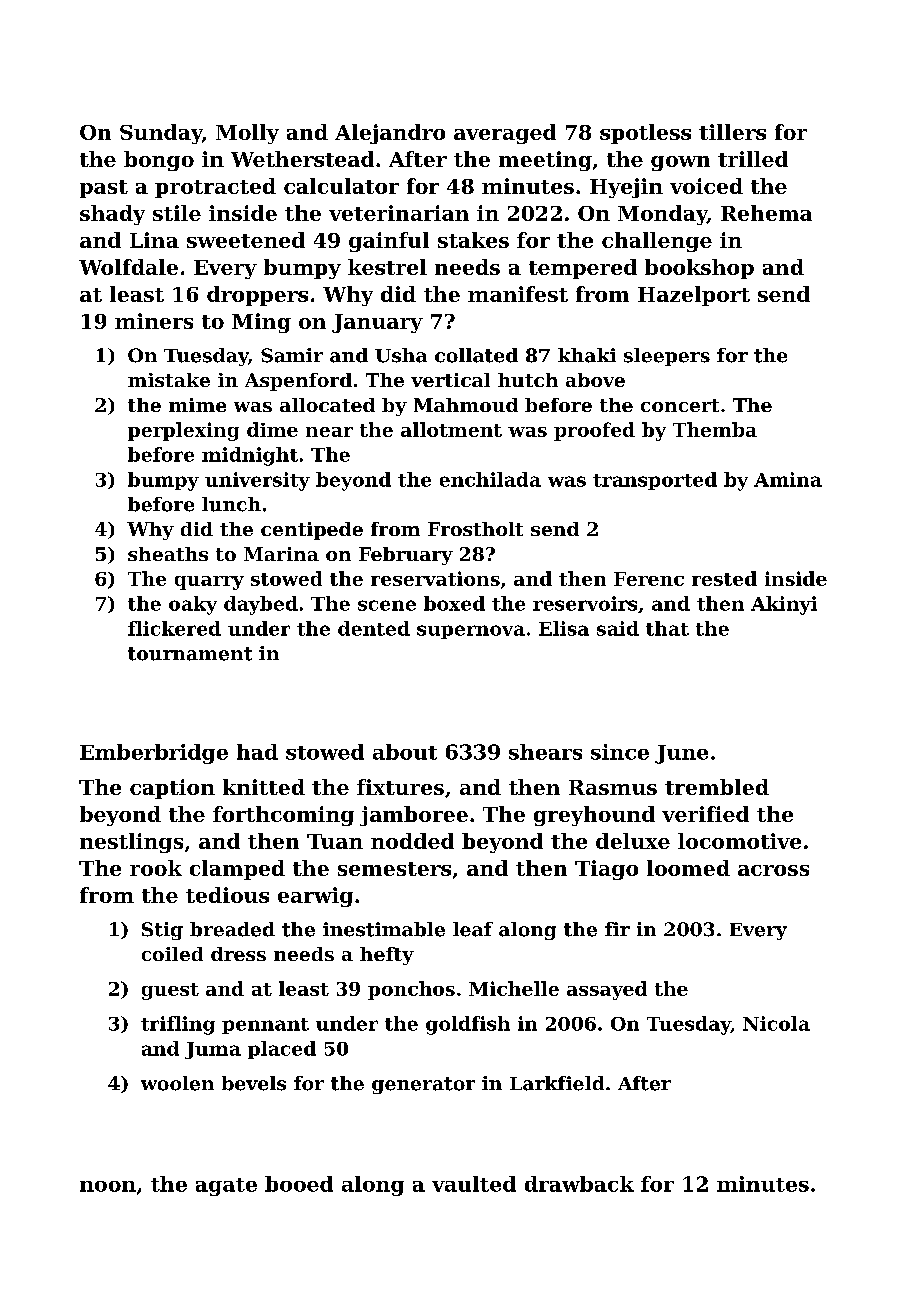  Describe the element at coordinates (490, 479) in the image. I see `enchilada` at that location.
